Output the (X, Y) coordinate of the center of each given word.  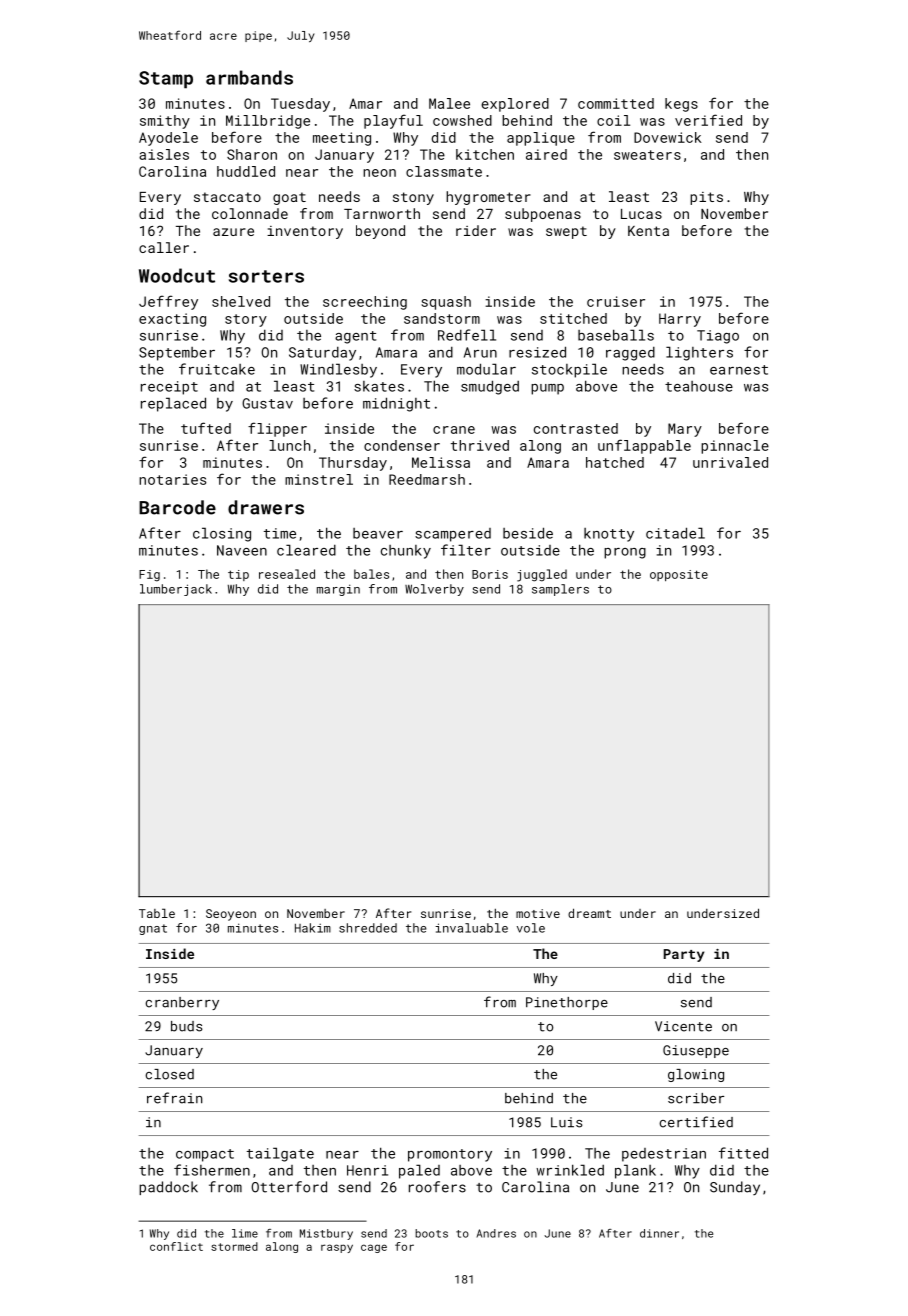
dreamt (589, 913)
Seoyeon (231, 915)
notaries (172, 479)
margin (338, 590)
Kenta (648, 231)
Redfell (467, 335)
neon (379, 173)
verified (708, 120)
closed (169, 1074)
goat (289, 198)
